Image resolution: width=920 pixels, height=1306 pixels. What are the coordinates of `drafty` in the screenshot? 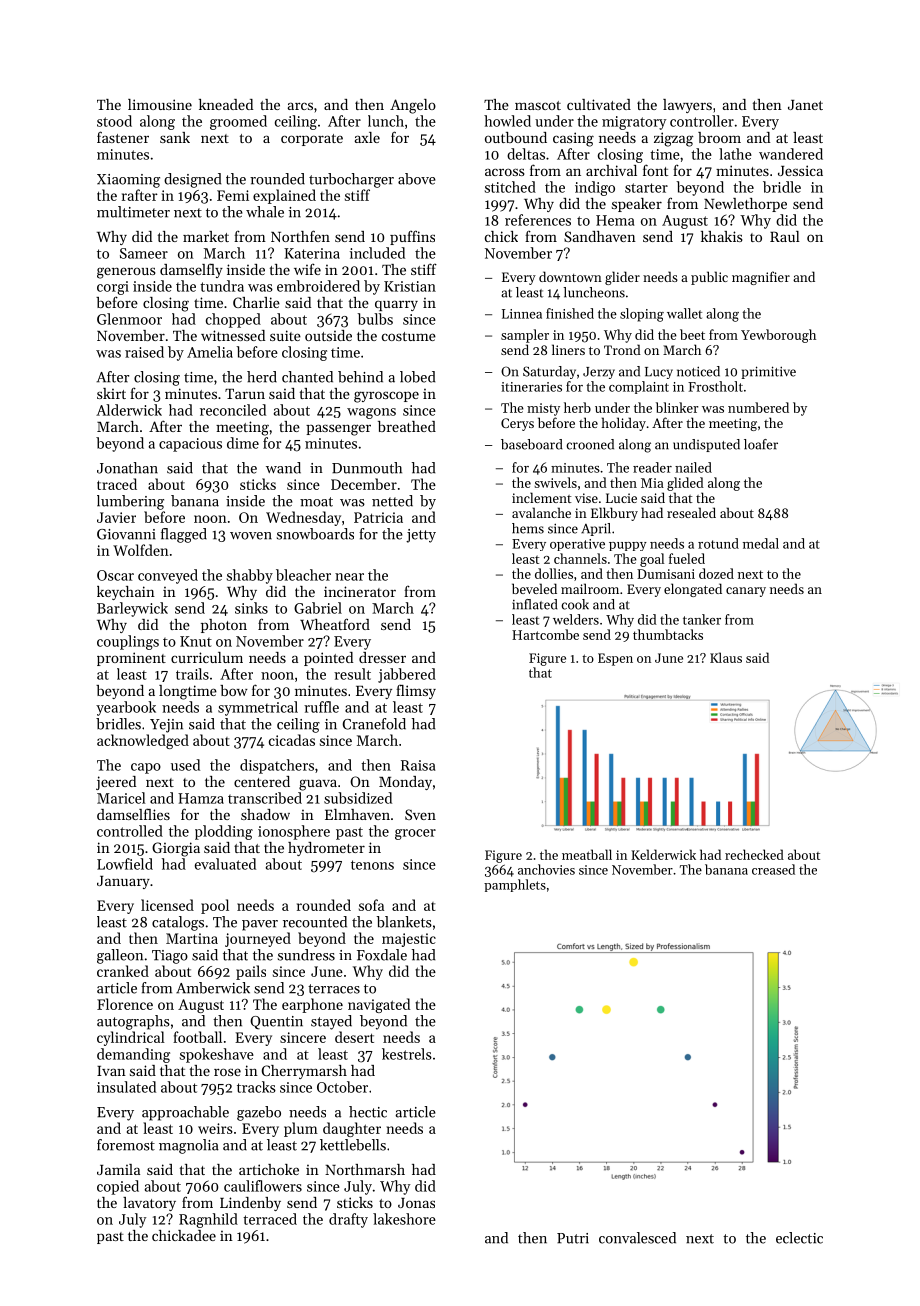 It's located at (348, 1220).
